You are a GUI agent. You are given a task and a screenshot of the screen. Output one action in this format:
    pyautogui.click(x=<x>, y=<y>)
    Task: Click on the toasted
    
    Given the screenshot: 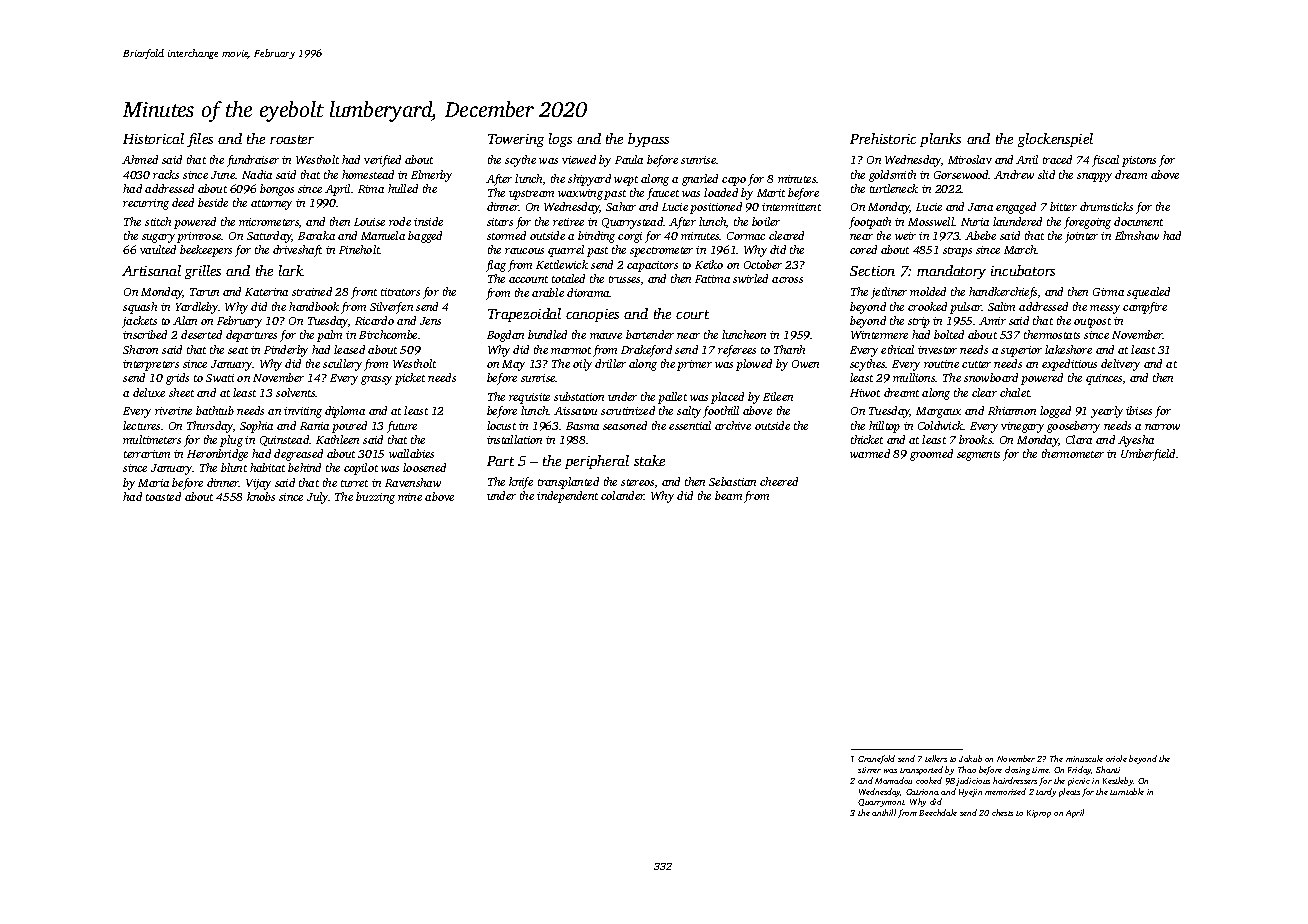 What is the action you would take?
    pyautogui.click(x=163, y=496)
